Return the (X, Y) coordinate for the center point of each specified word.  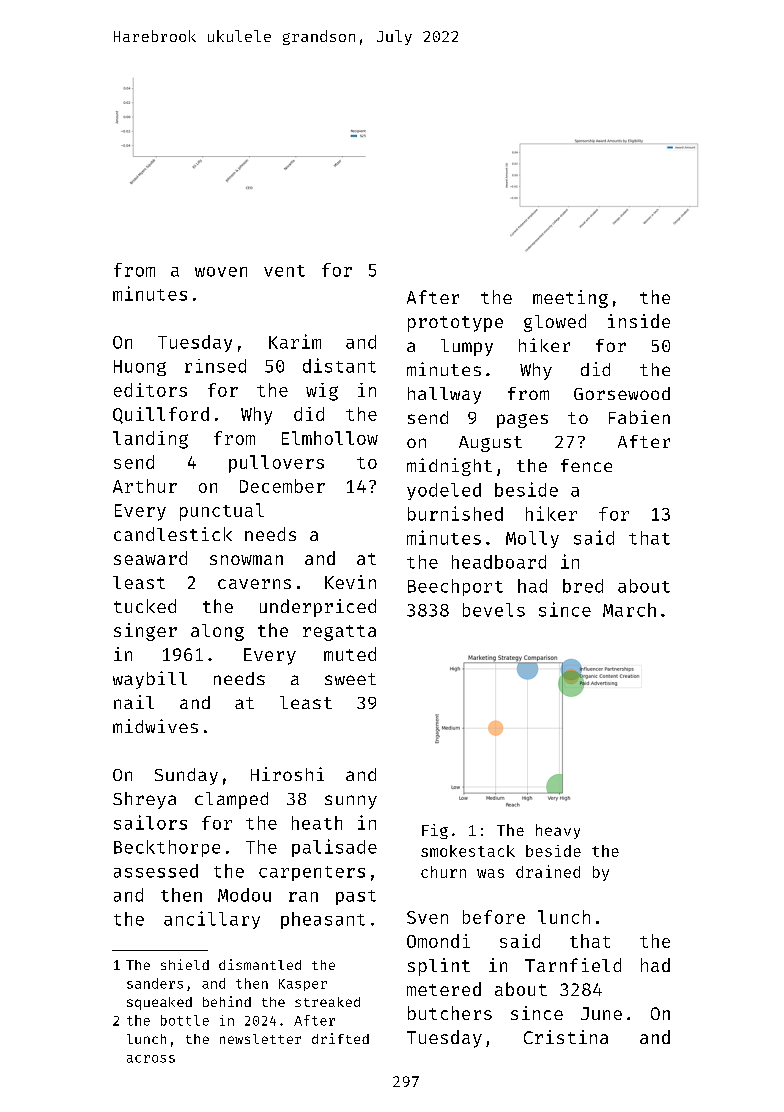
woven (221, 272)
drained (548, 871)
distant (339, 365)
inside (639, 321)
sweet (350, 679)
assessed (156, 871)
